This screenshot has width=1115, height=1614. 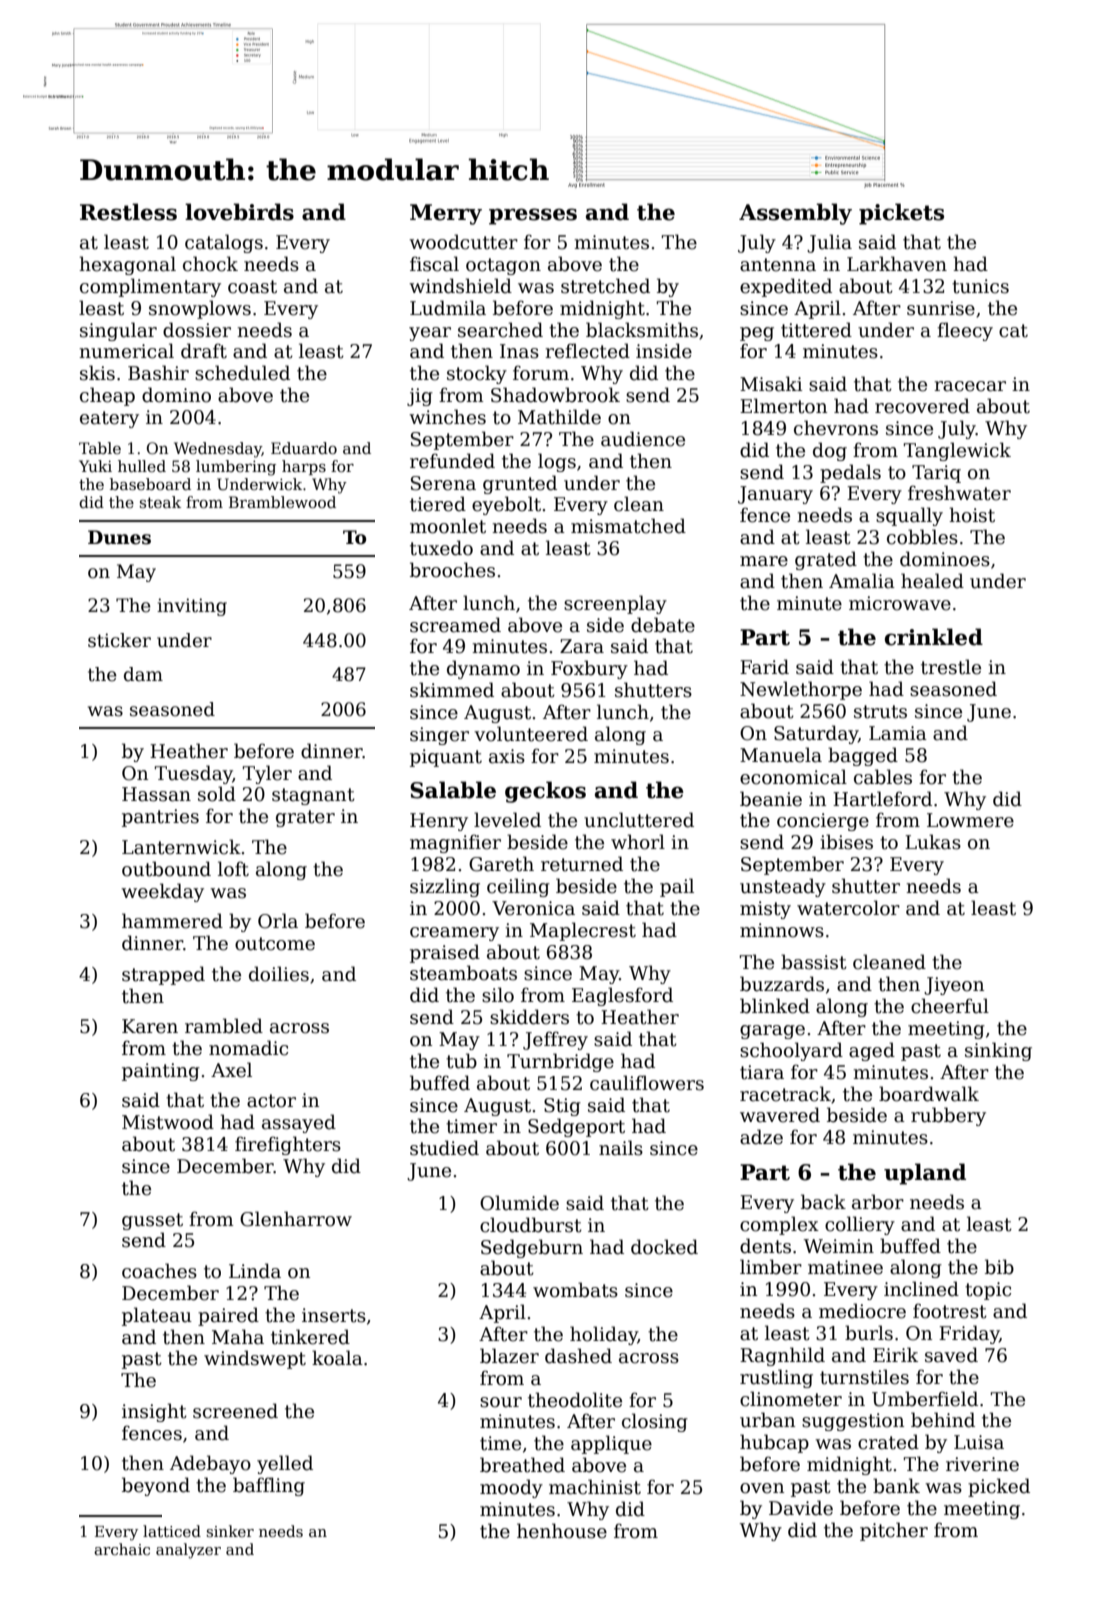 I want to click on painting, so click(x=161, y=1072).
